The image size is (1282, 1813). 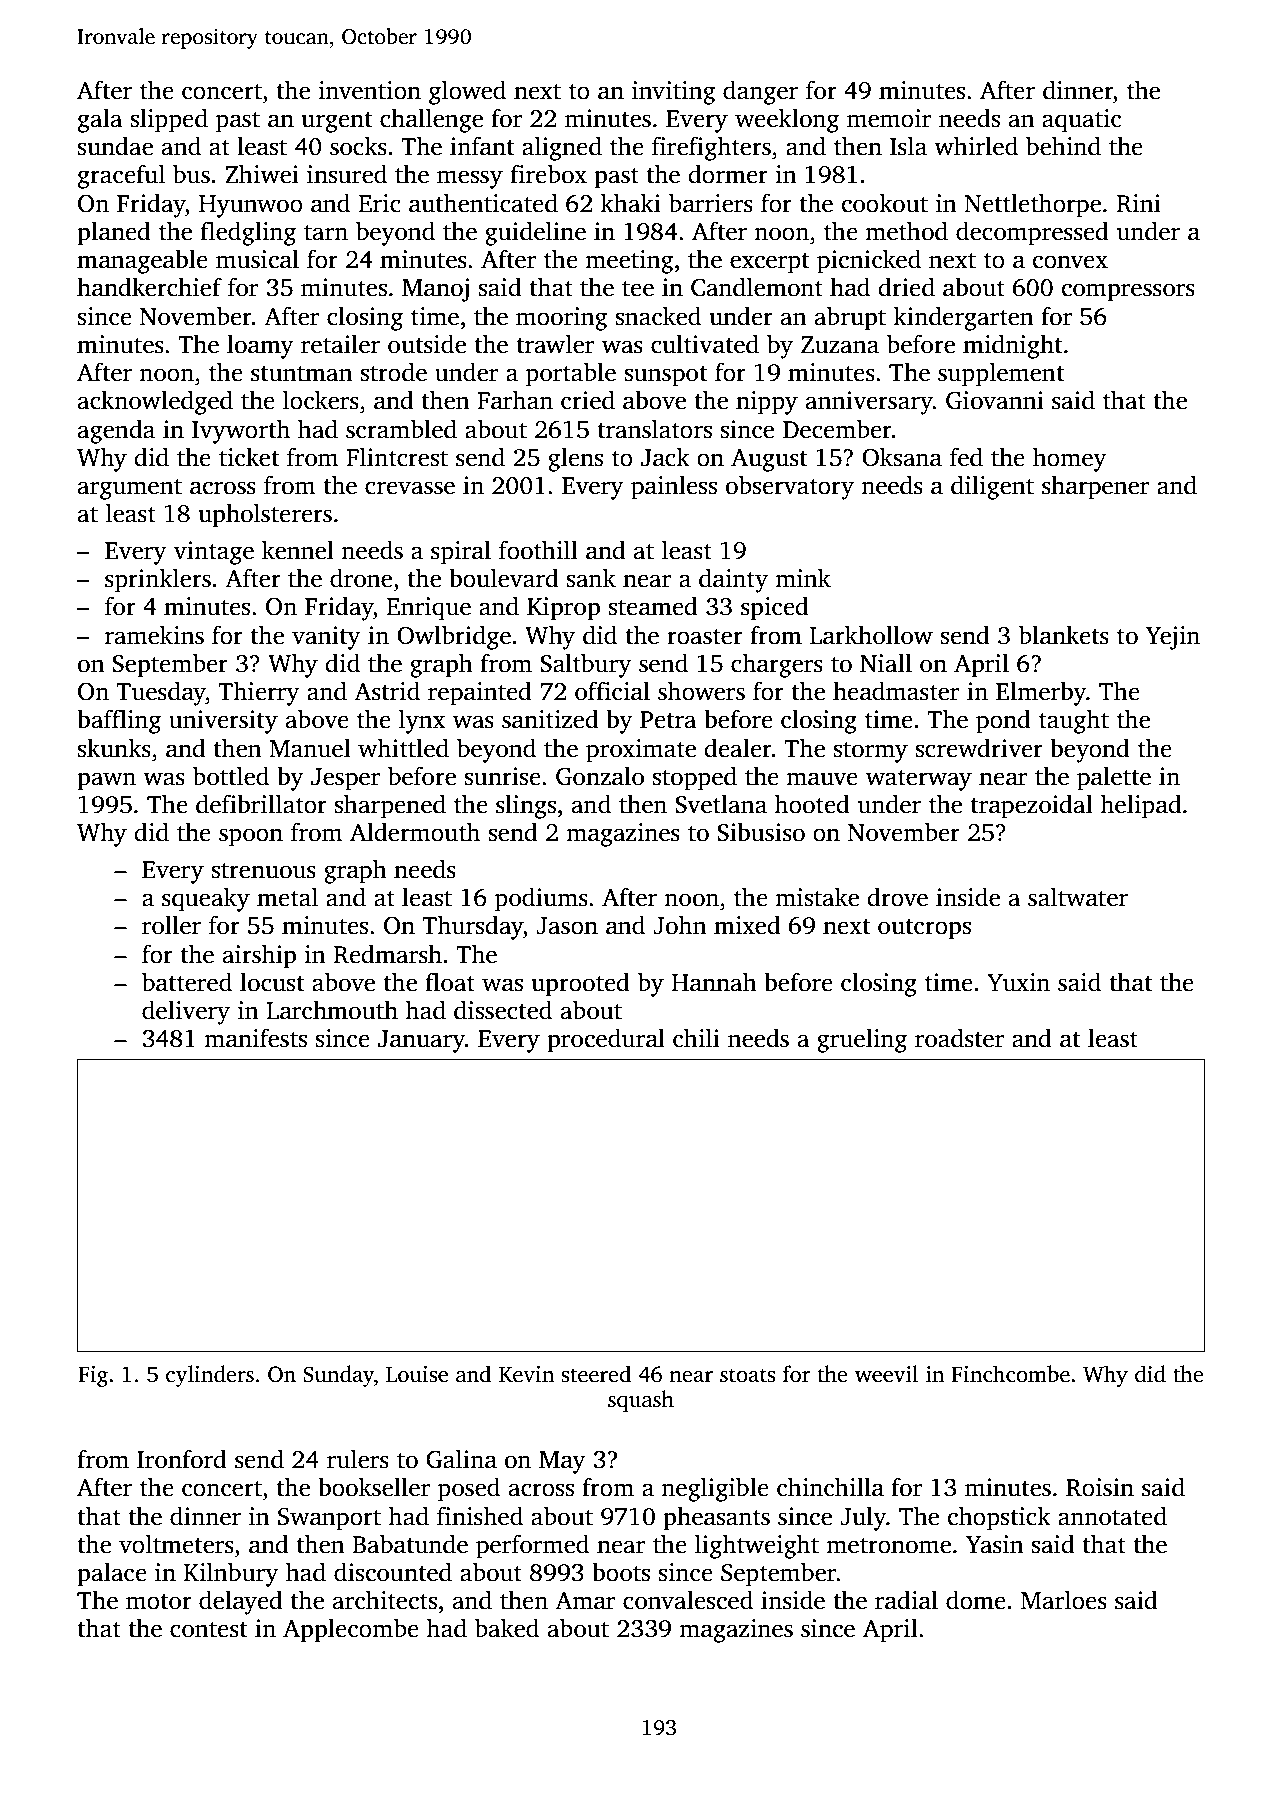 I want to click on messy, so click(x=470, y=179).
